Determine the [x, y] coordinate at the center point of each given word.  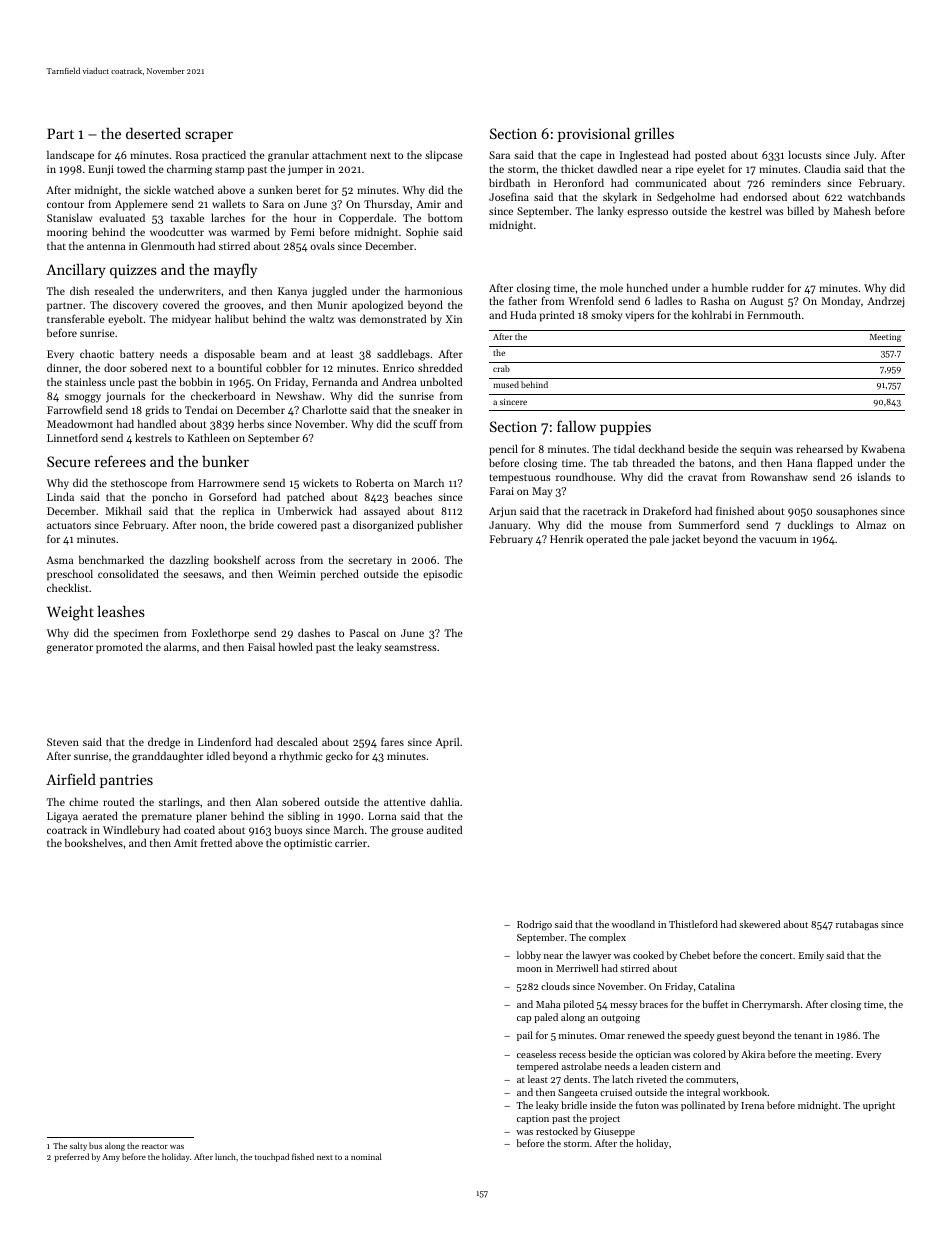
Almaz [871, 524]
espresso [647, 213]
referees [120, 461]
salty [78, 1146]
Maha [548, 1004]
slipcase [444, 156]
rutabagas [857, 925]
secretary [370, 562]
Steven [63, 742]
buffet [715, 1004]
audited [444, 829]
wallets [229, 203]
